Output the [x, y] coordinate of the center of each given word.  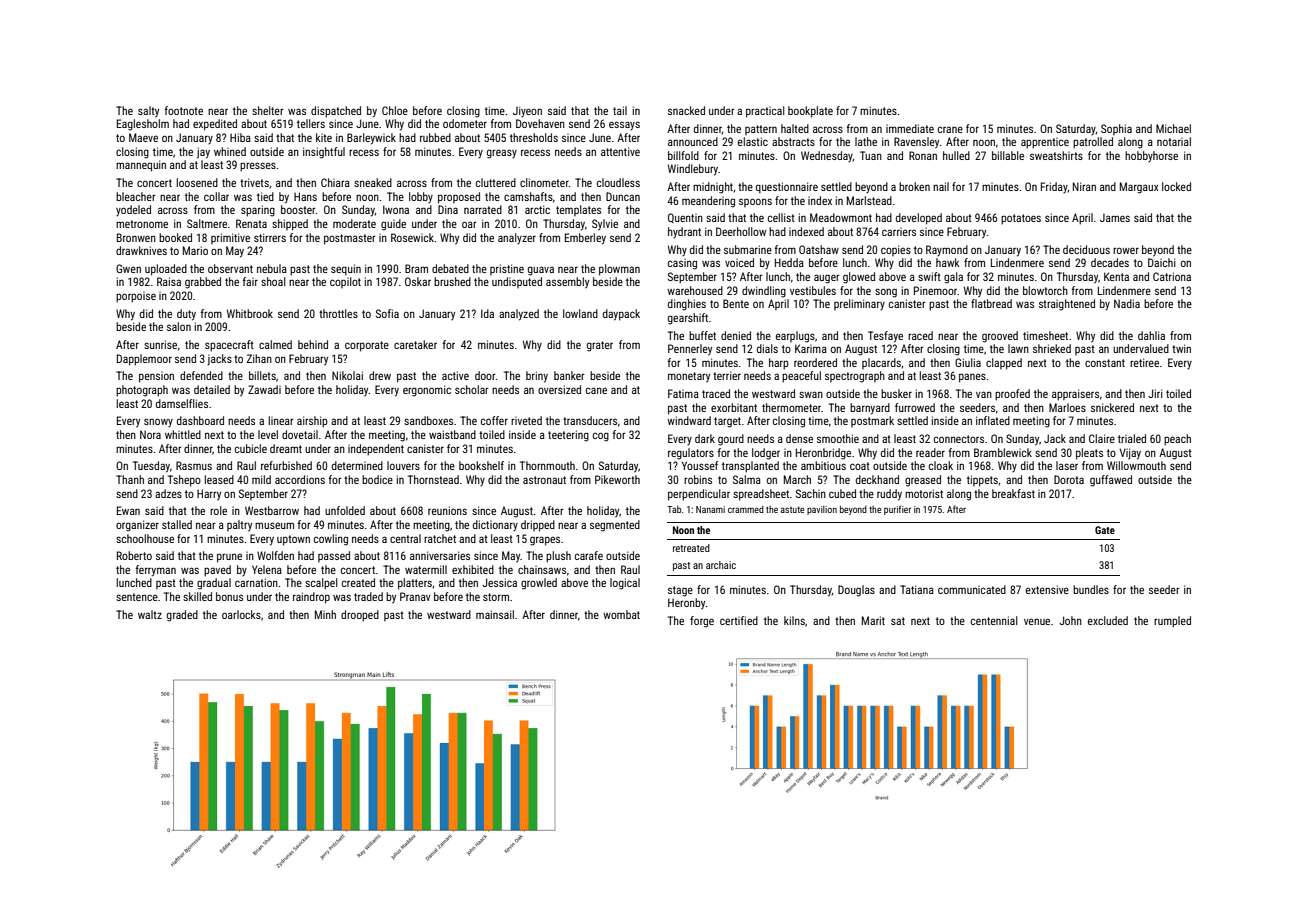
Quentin [685, 218]
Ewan [128, 510]
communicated [972, 589]
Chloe [395, 110]
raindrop [311, 598]
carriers [899, 232]
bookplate [810, 112]
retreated [691, 548]
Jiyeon [527, 111]
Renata [251, 223]
